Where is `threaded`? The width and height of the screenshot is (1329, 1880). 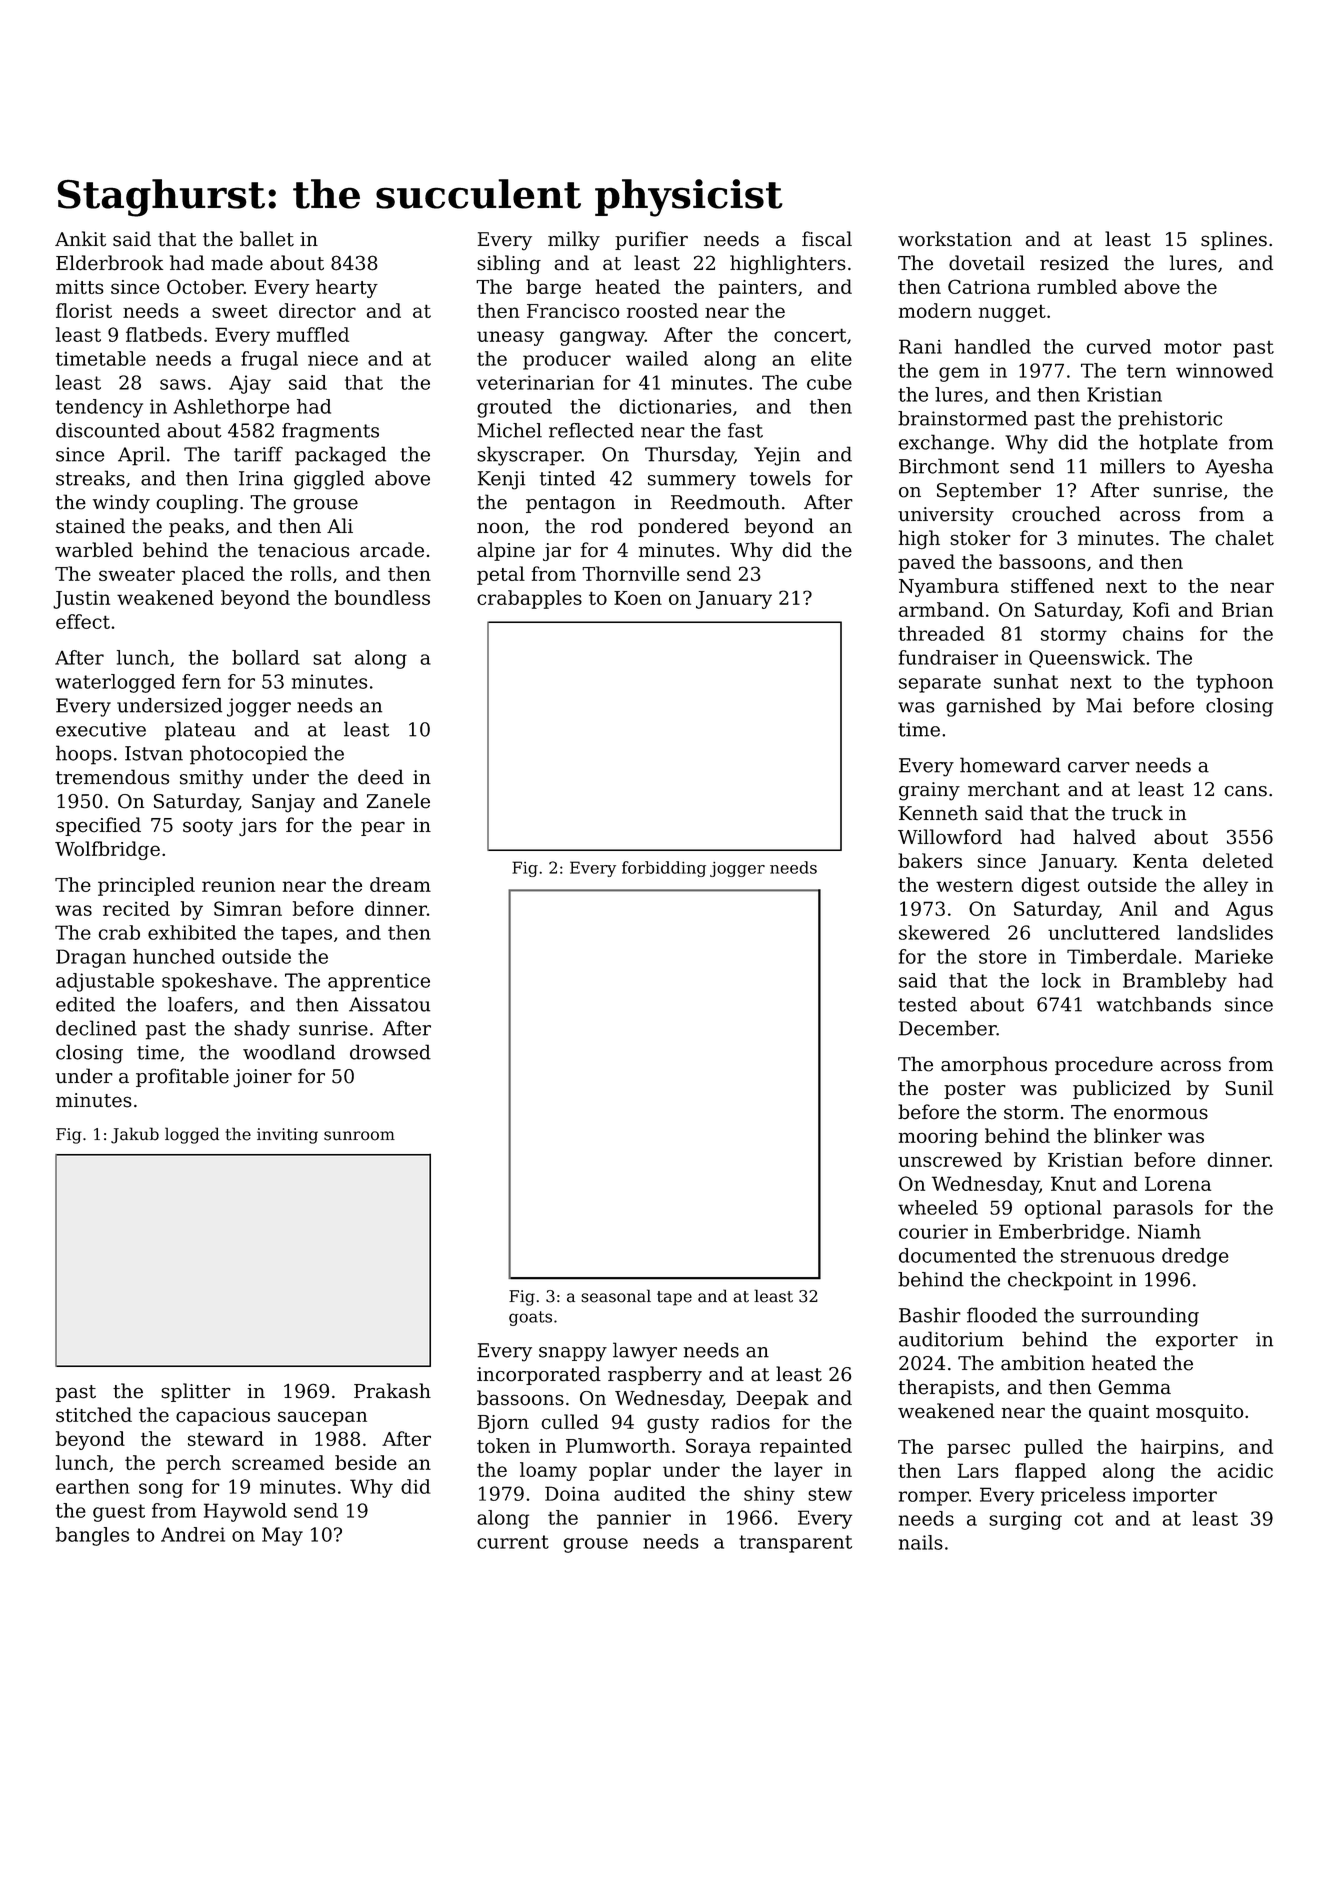
threaded is located at coordinates (941, 633).
